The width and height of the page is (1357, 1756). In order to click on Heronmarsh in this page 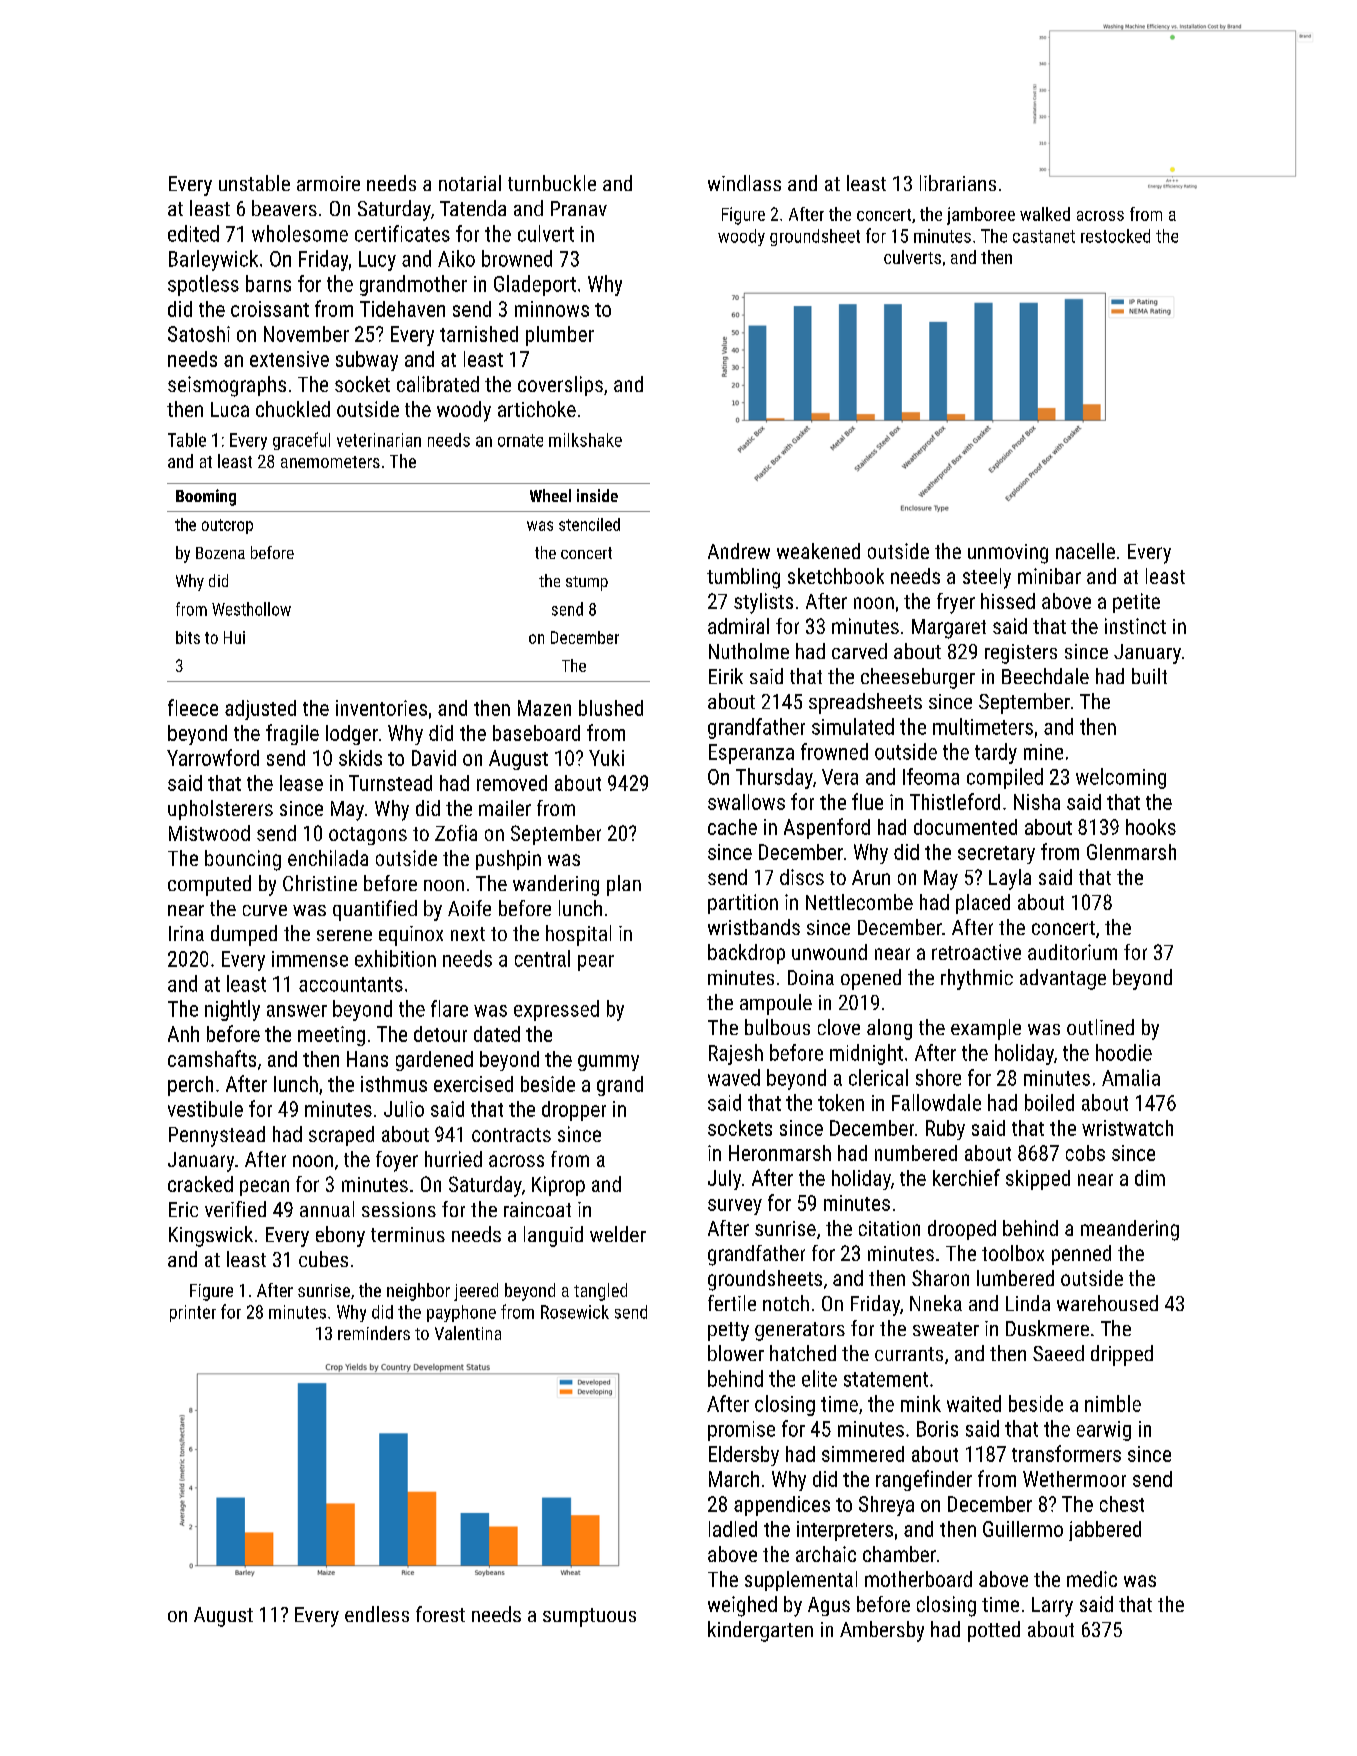, I will do `click(780, 1153)`.
